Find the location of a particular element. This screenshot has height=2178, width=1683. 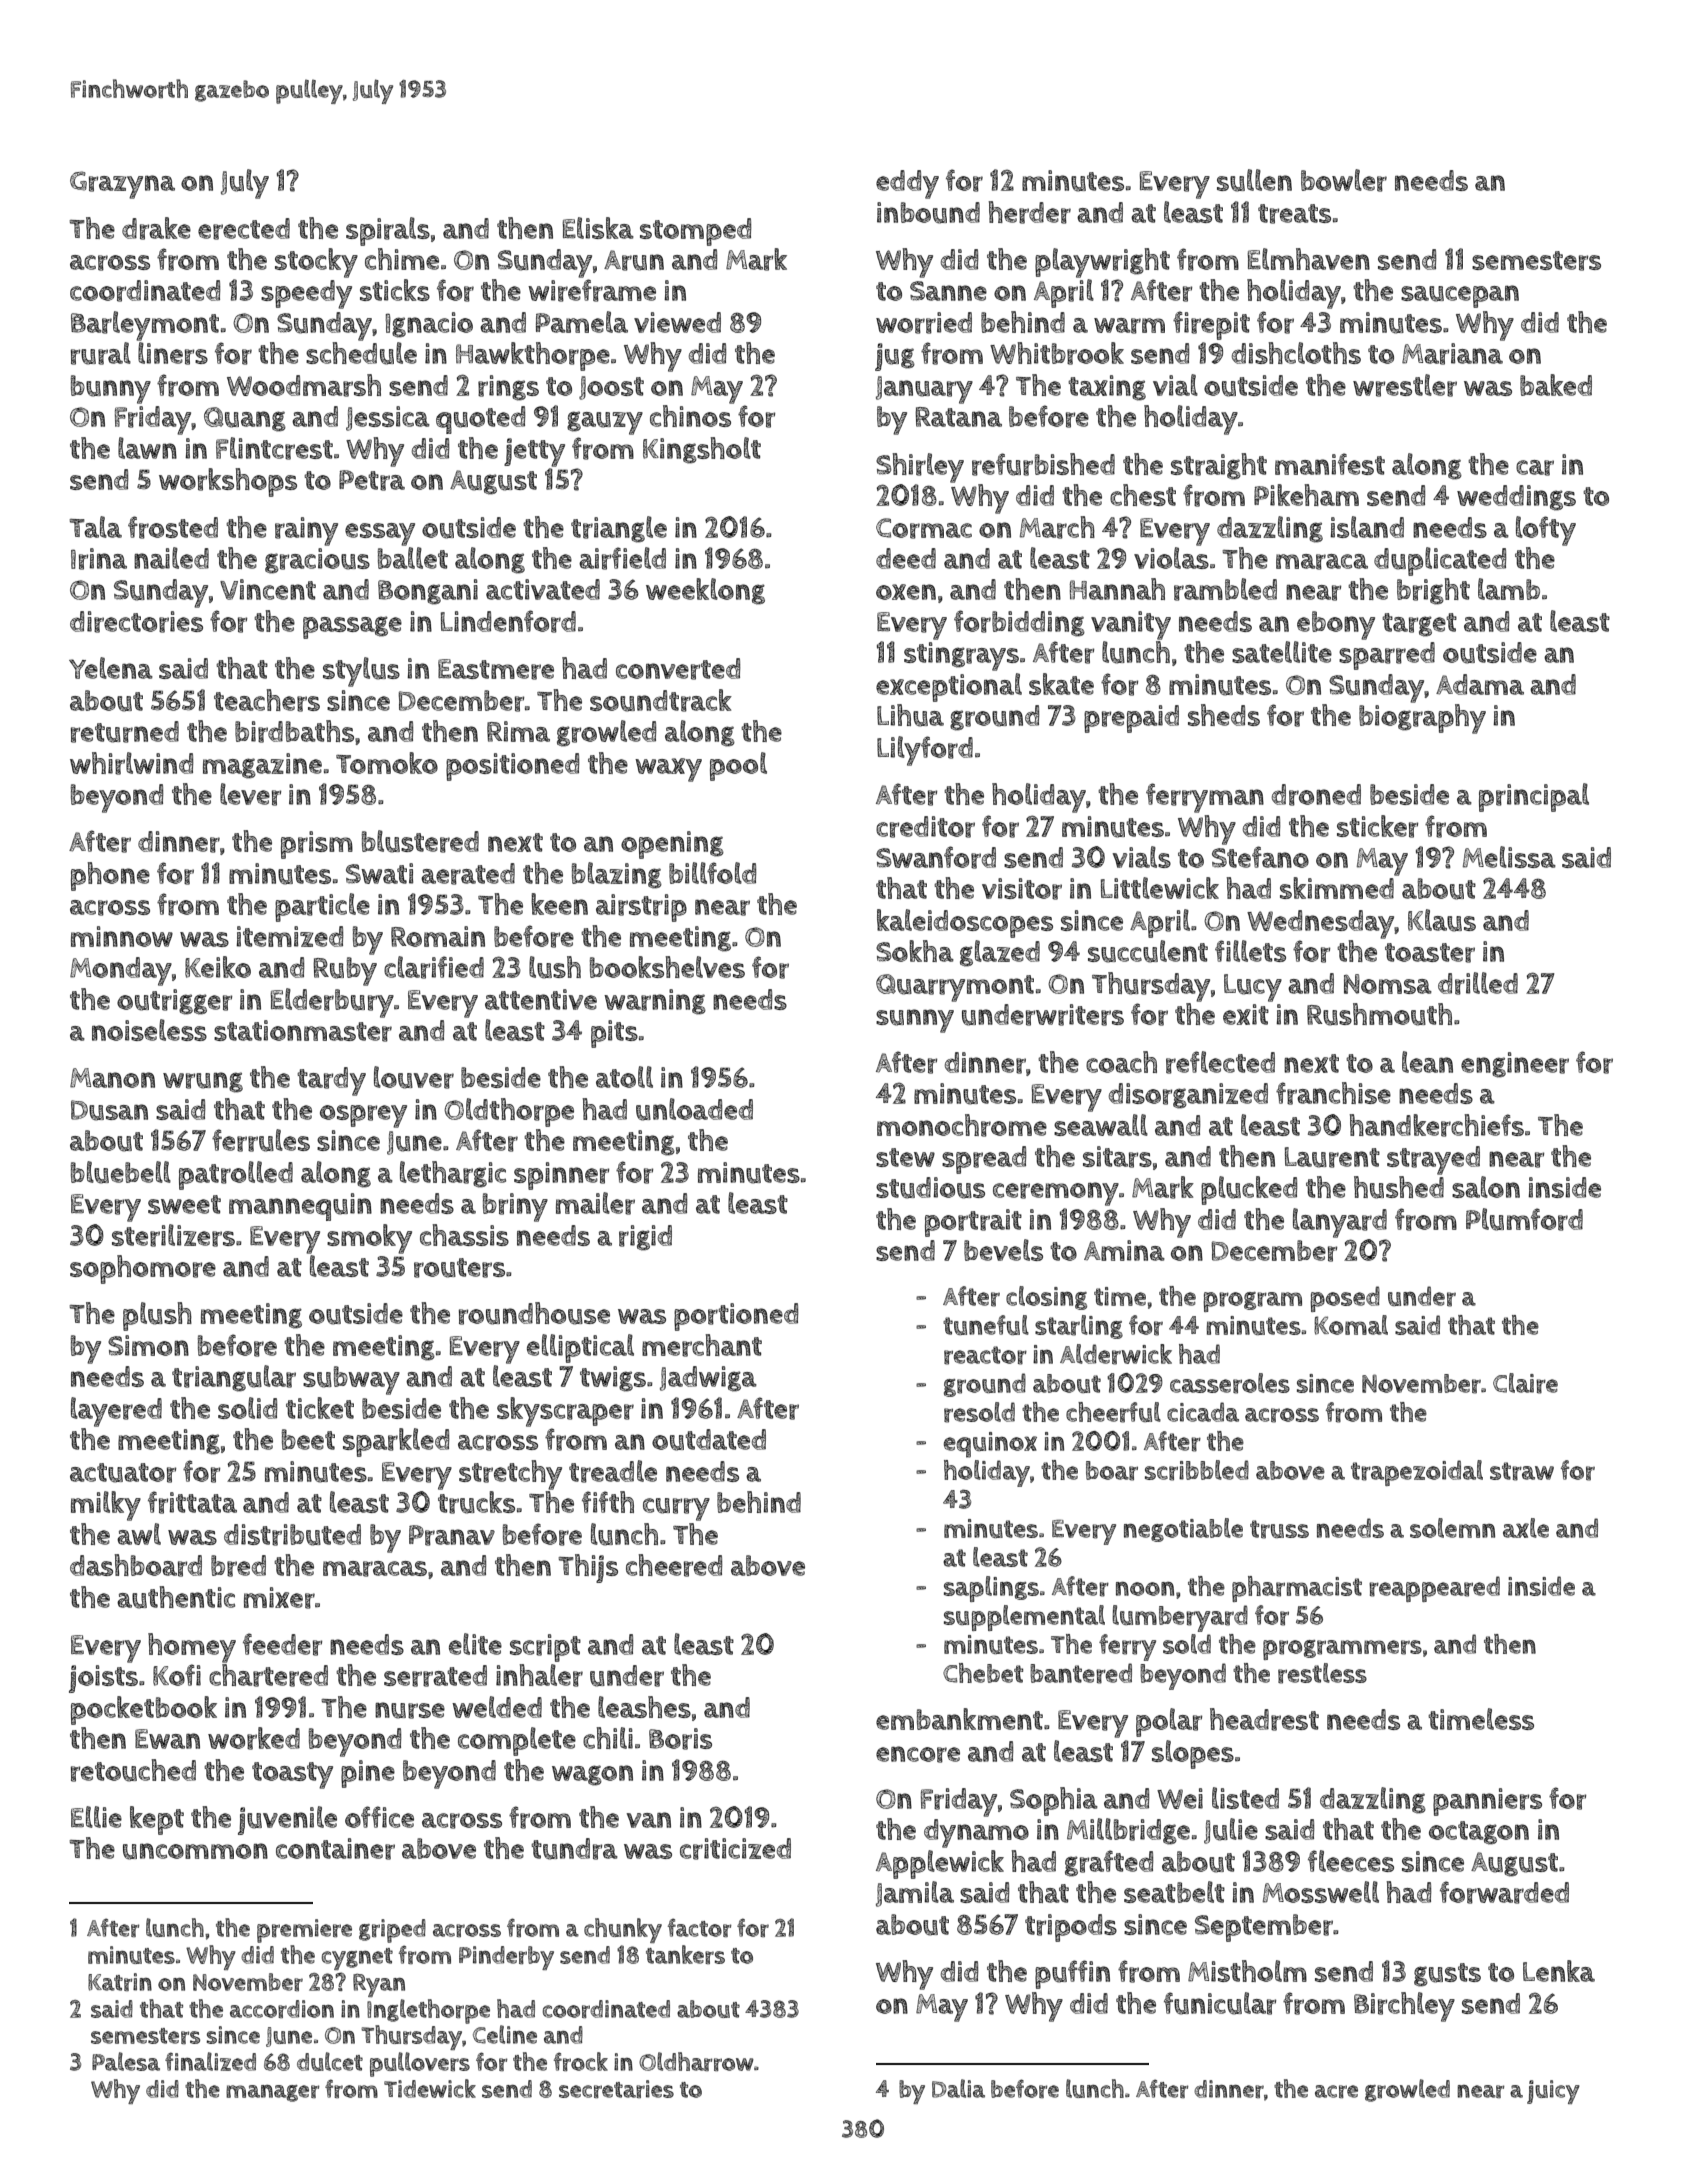

bowler is located at coordinates (1344, 180).
